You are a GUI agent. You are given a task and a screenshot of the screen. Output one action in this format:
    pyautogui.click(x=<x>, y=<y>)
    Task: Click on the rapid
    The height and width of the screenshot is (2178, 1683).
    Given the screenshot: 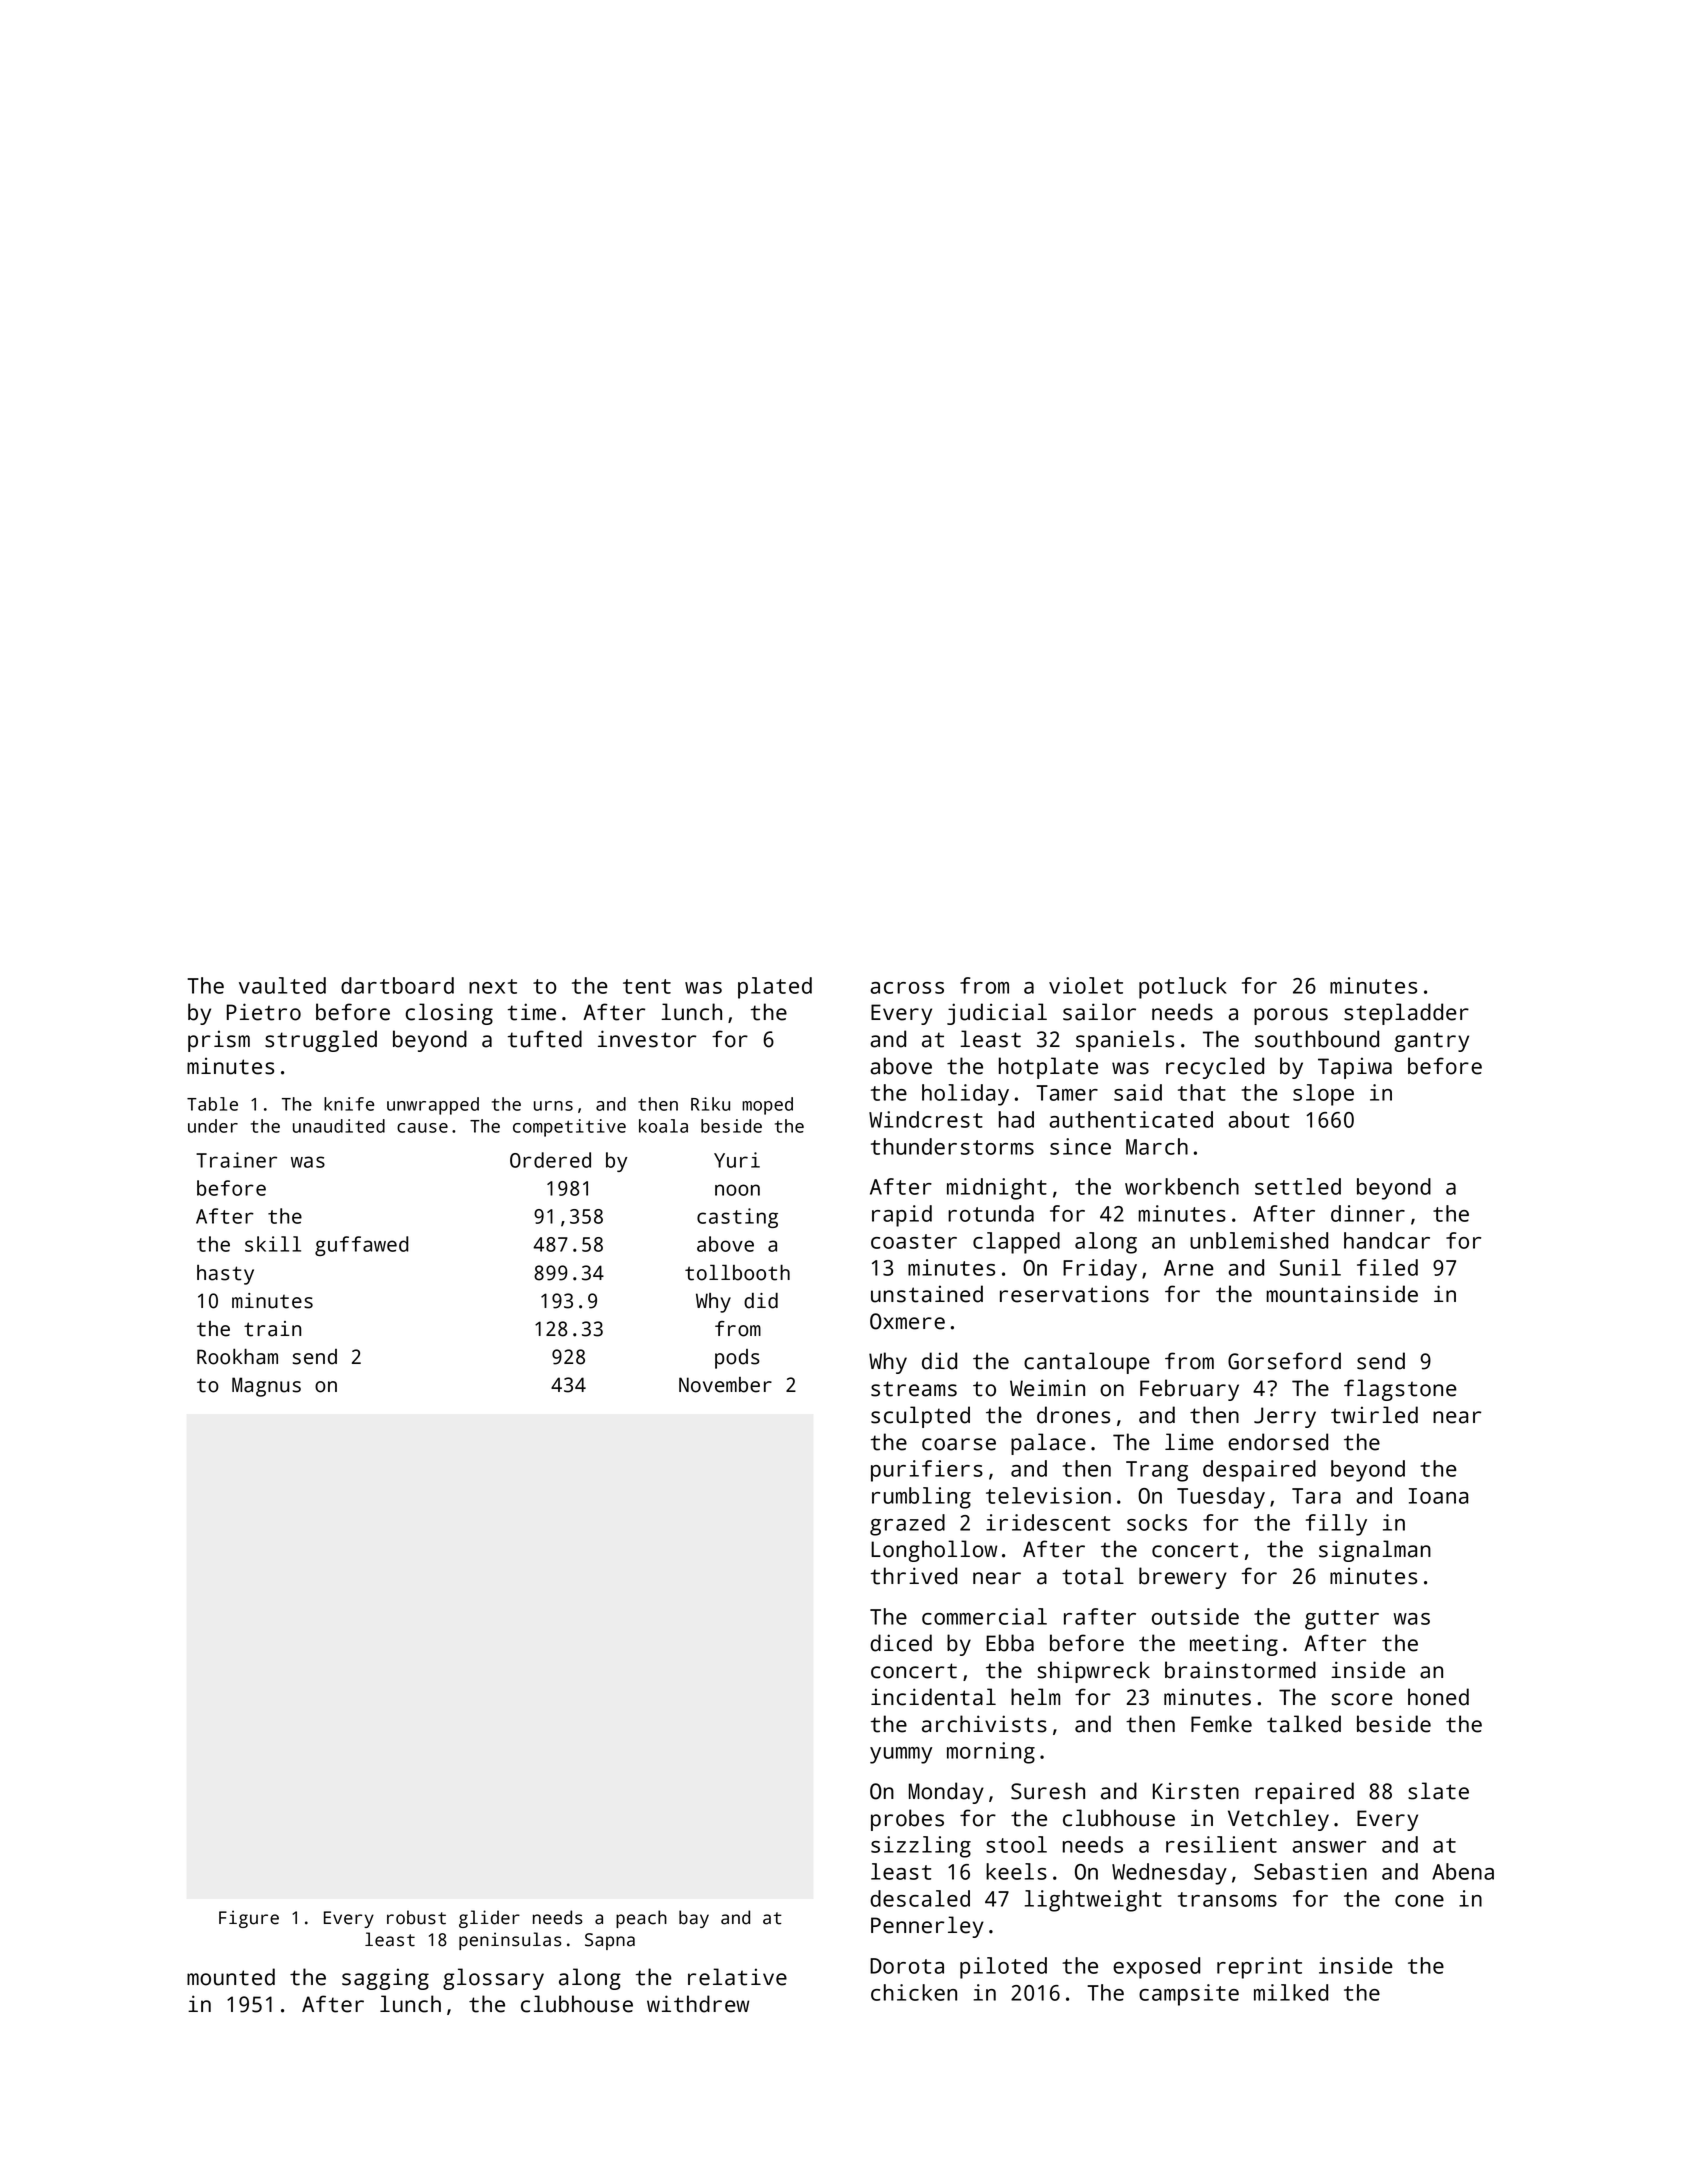 What is the action you would take?
    pyautogui.click(x=902, y=1216)
